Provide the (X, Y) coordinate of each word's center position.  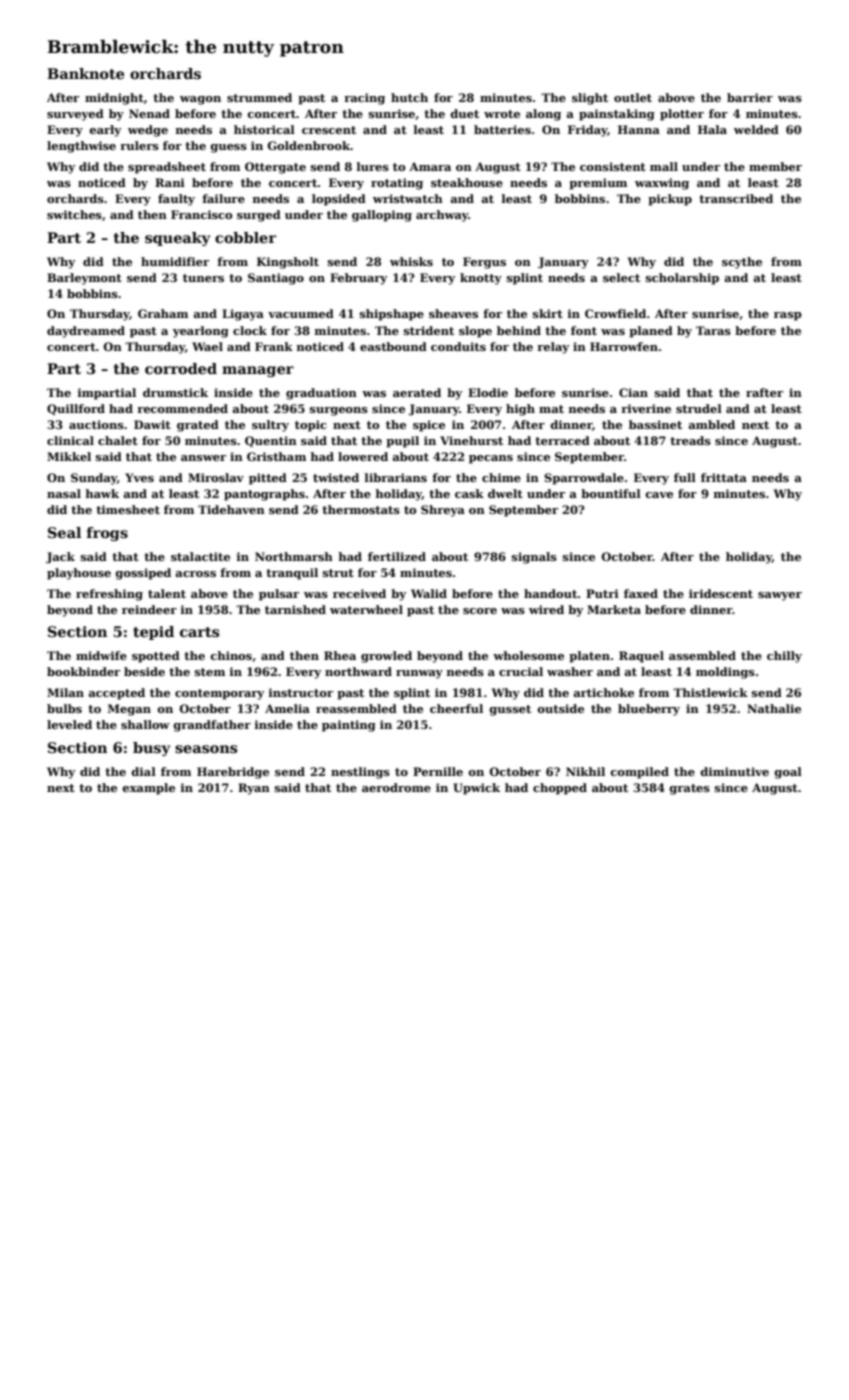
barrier (750, 97)
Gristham (276, 456)
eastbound (393, 346)
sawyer (780, 596)
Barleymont (84, 279)
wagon (200, 100)
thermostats (361, 509)
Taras (713, 330)
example (148, 789)
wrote (502, 114)
